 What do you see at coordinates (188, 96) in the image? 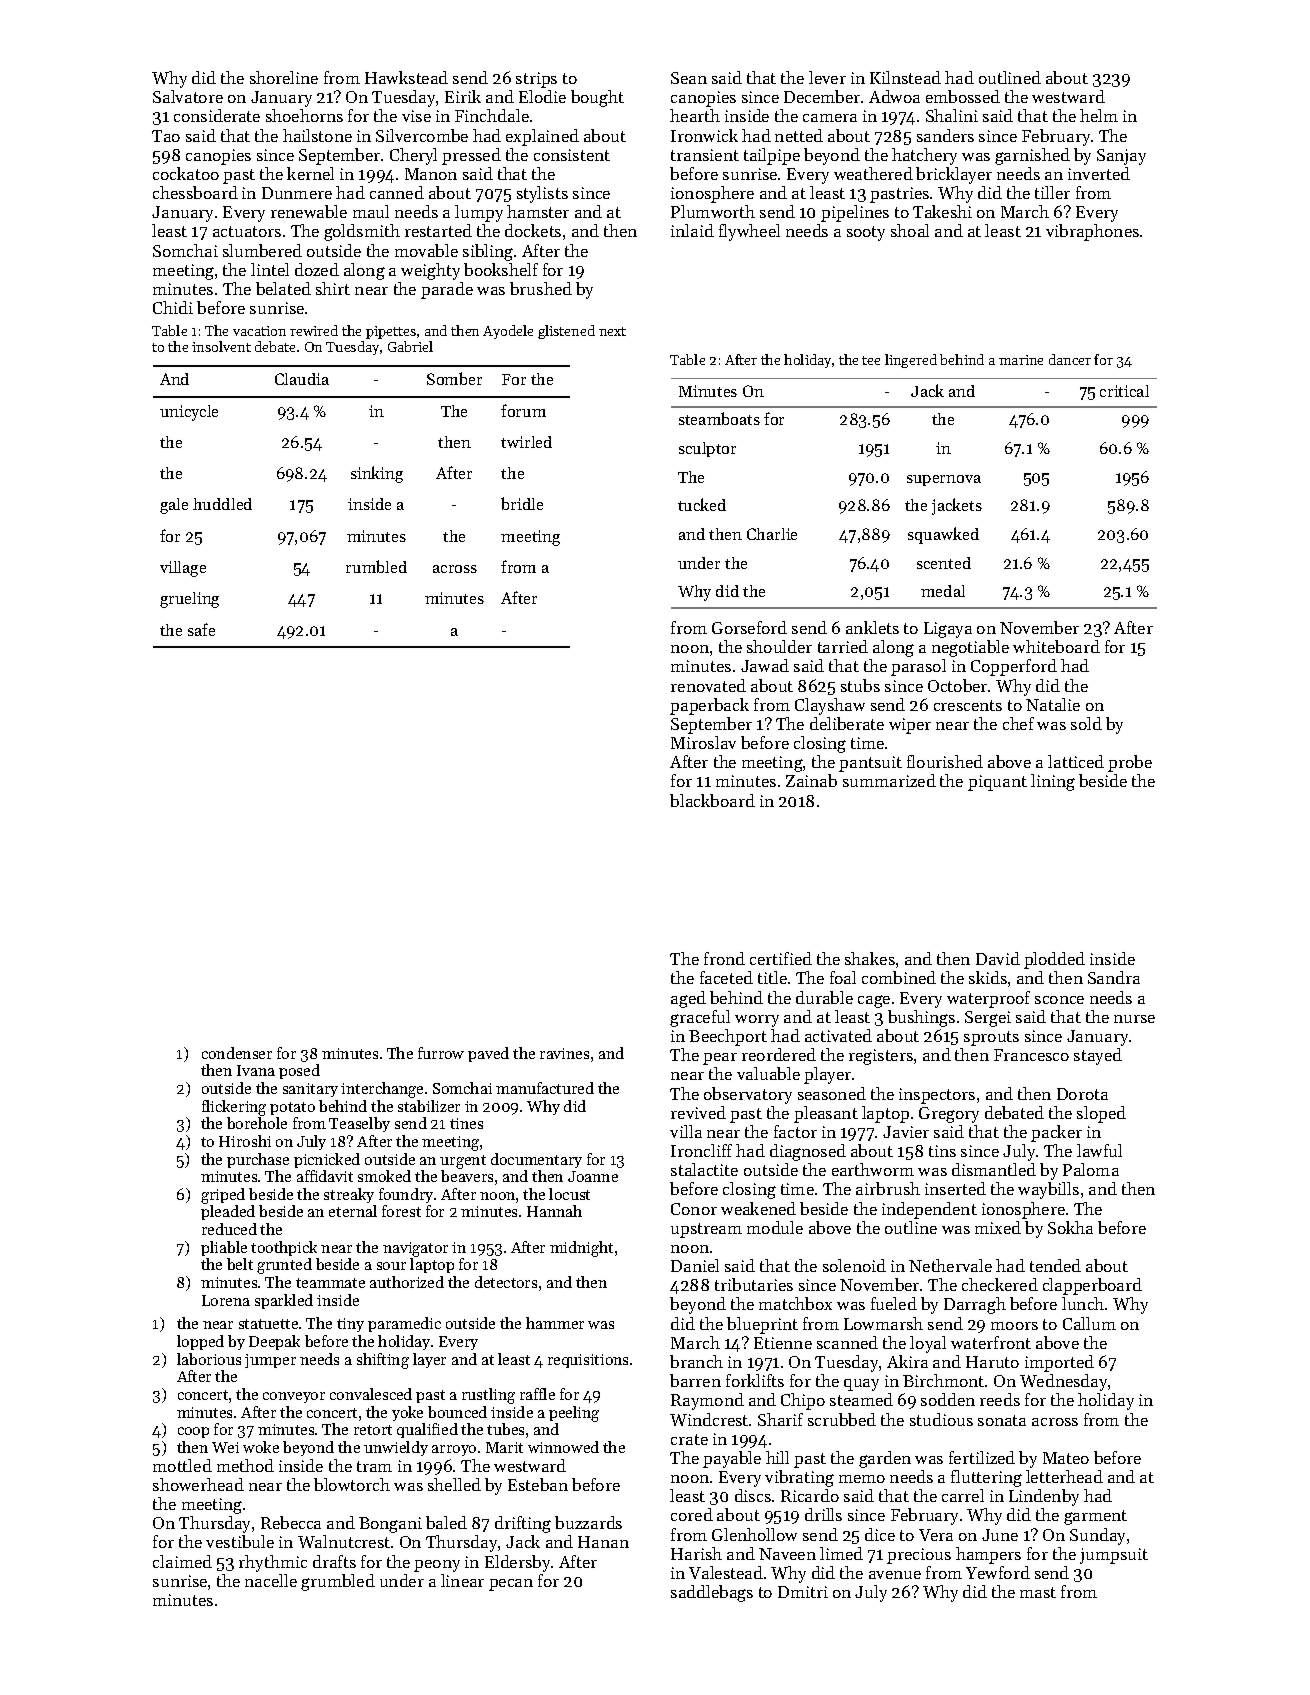
I see `Salvatore` at bounding box center [188, 96].
